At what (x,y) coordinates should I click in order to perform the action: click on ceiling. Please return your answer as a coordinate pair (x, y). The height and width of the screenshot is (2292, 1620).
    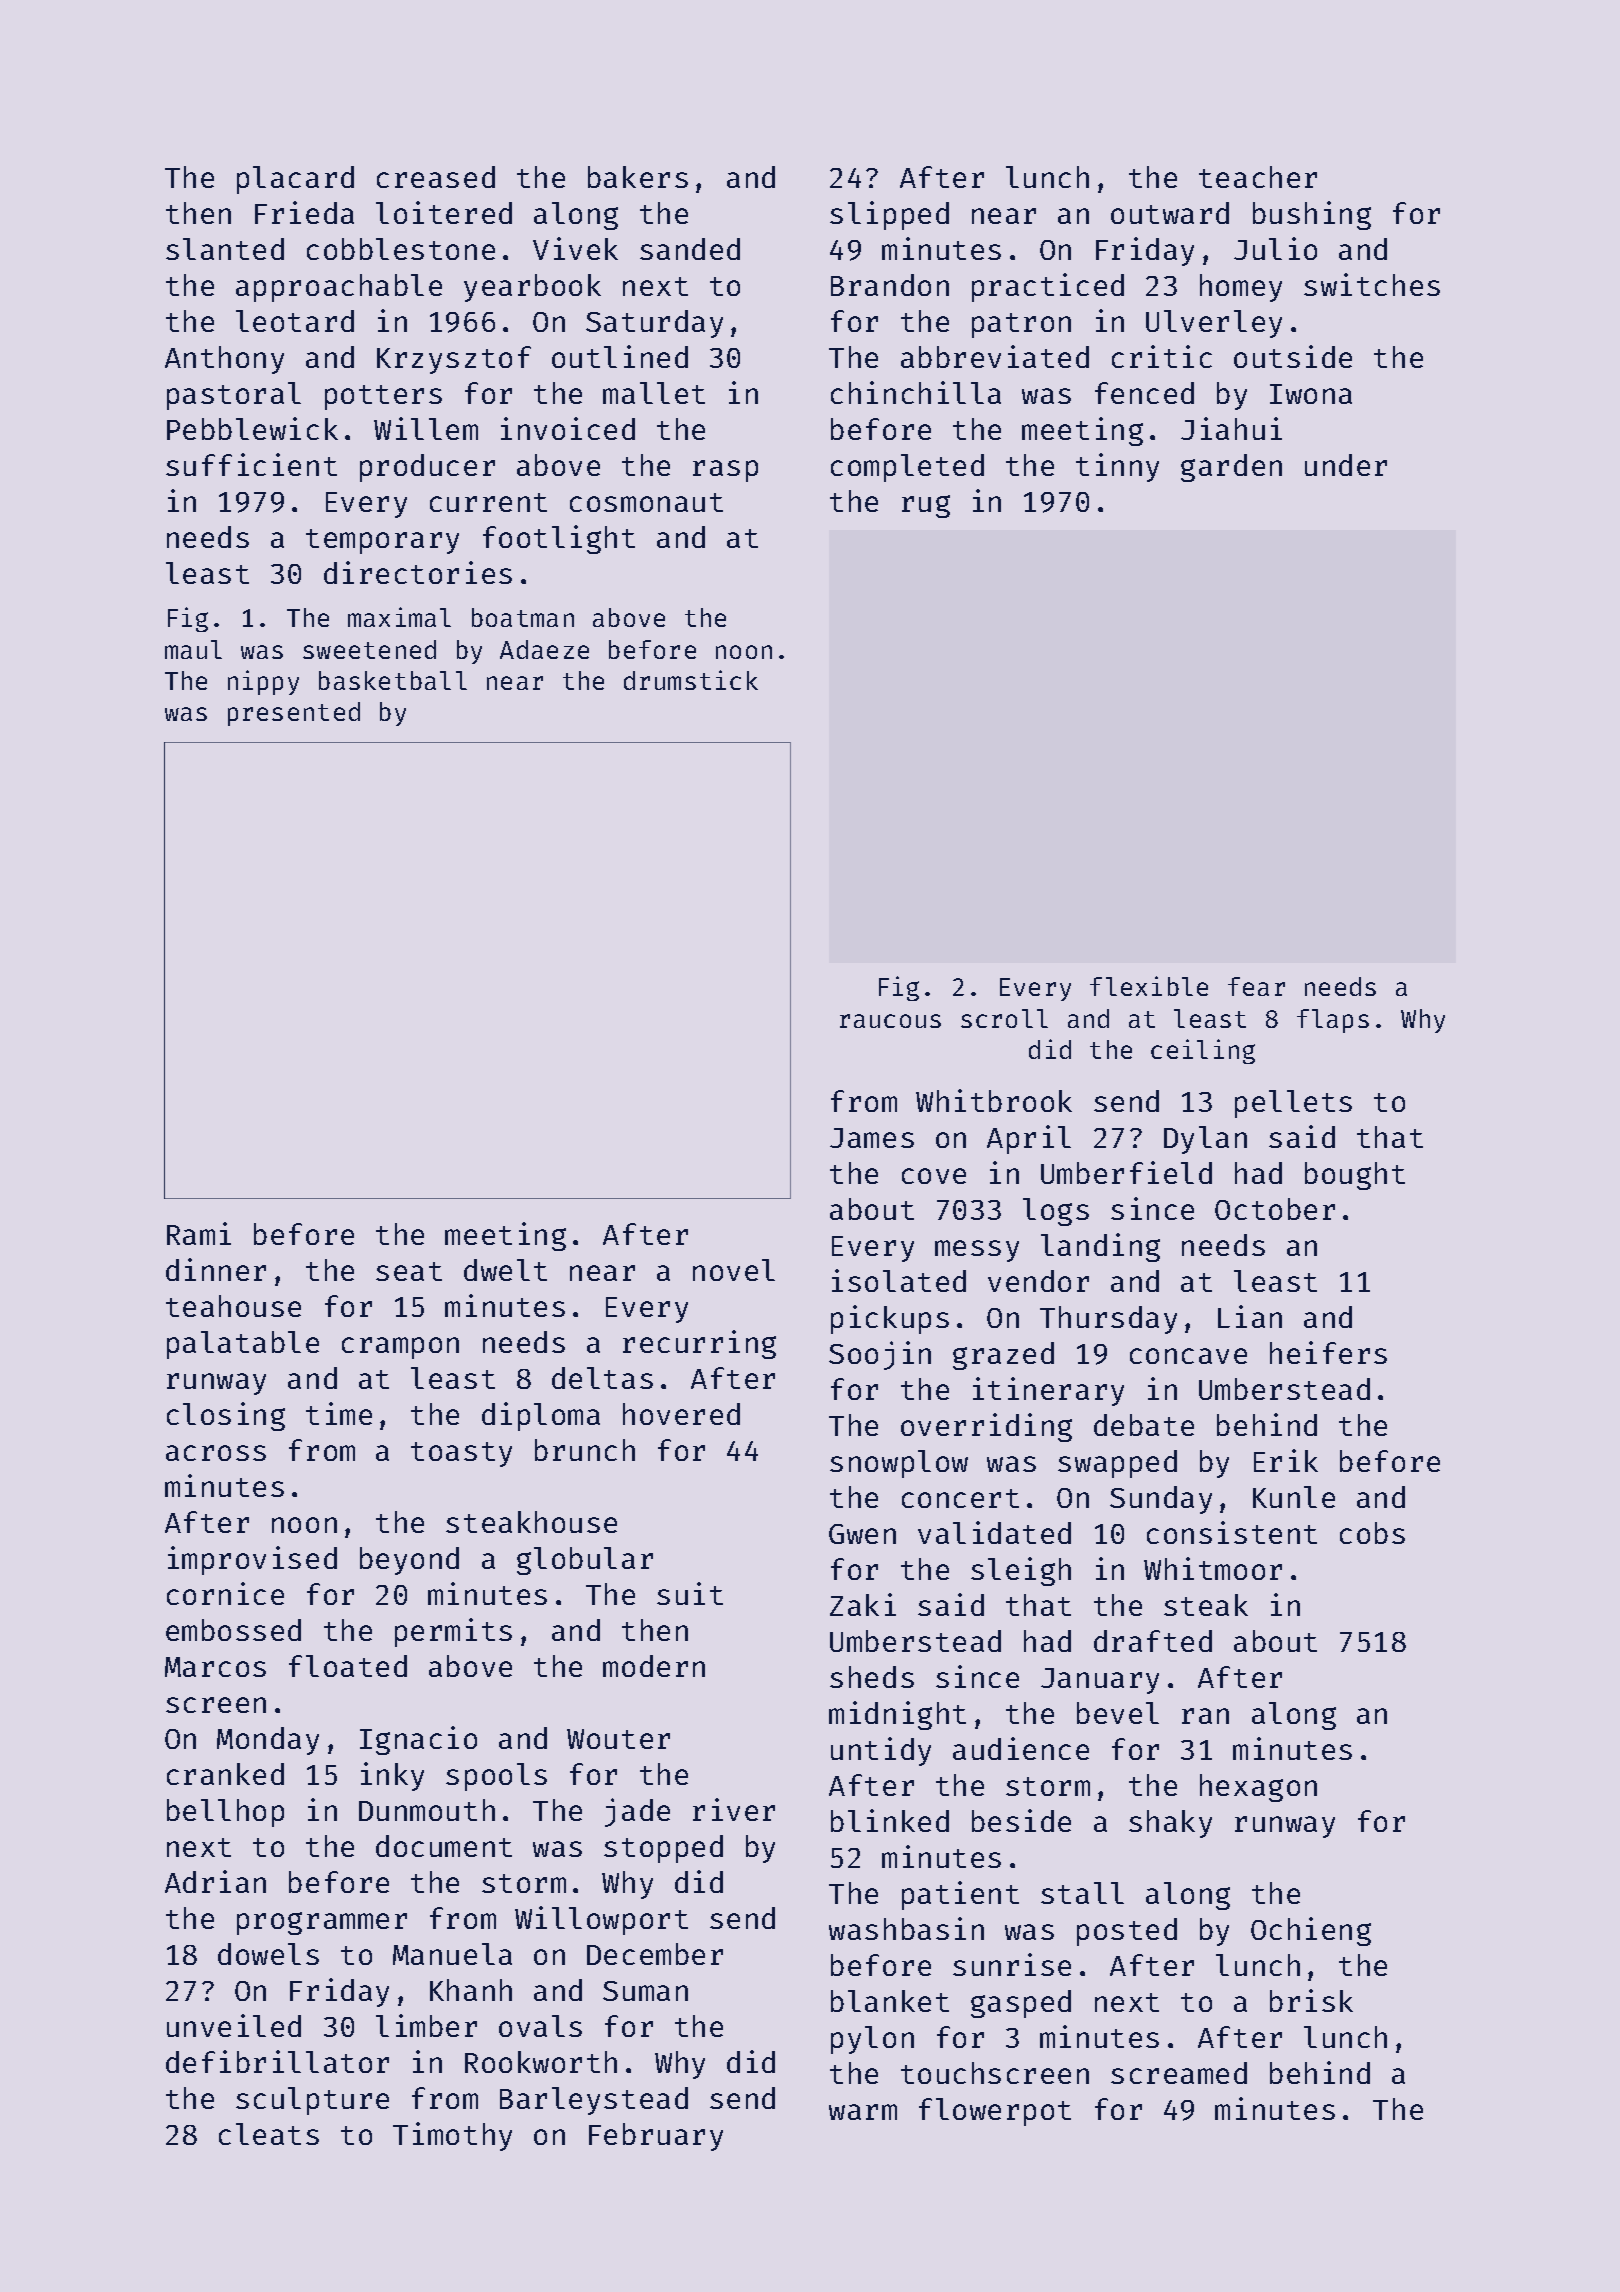
    Looking at the image, I should click on (1203, 1051).
